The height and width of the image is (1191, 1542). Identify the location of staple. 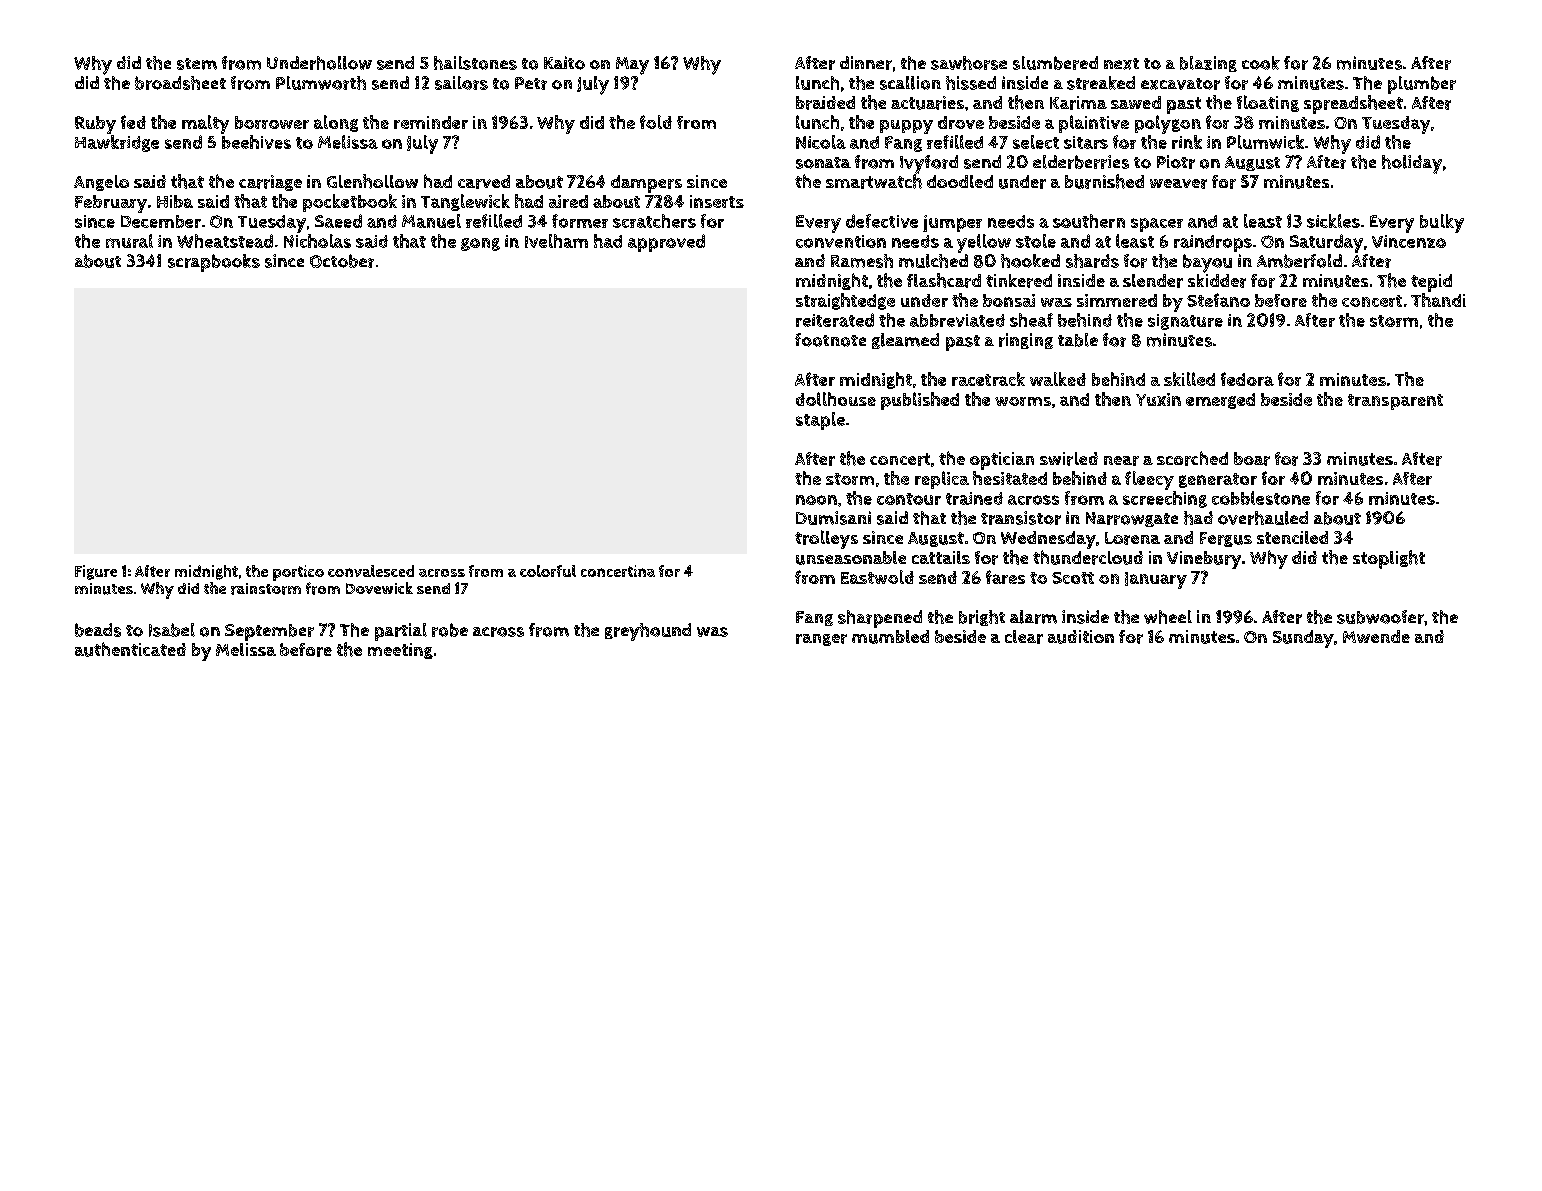
(820, 421).
